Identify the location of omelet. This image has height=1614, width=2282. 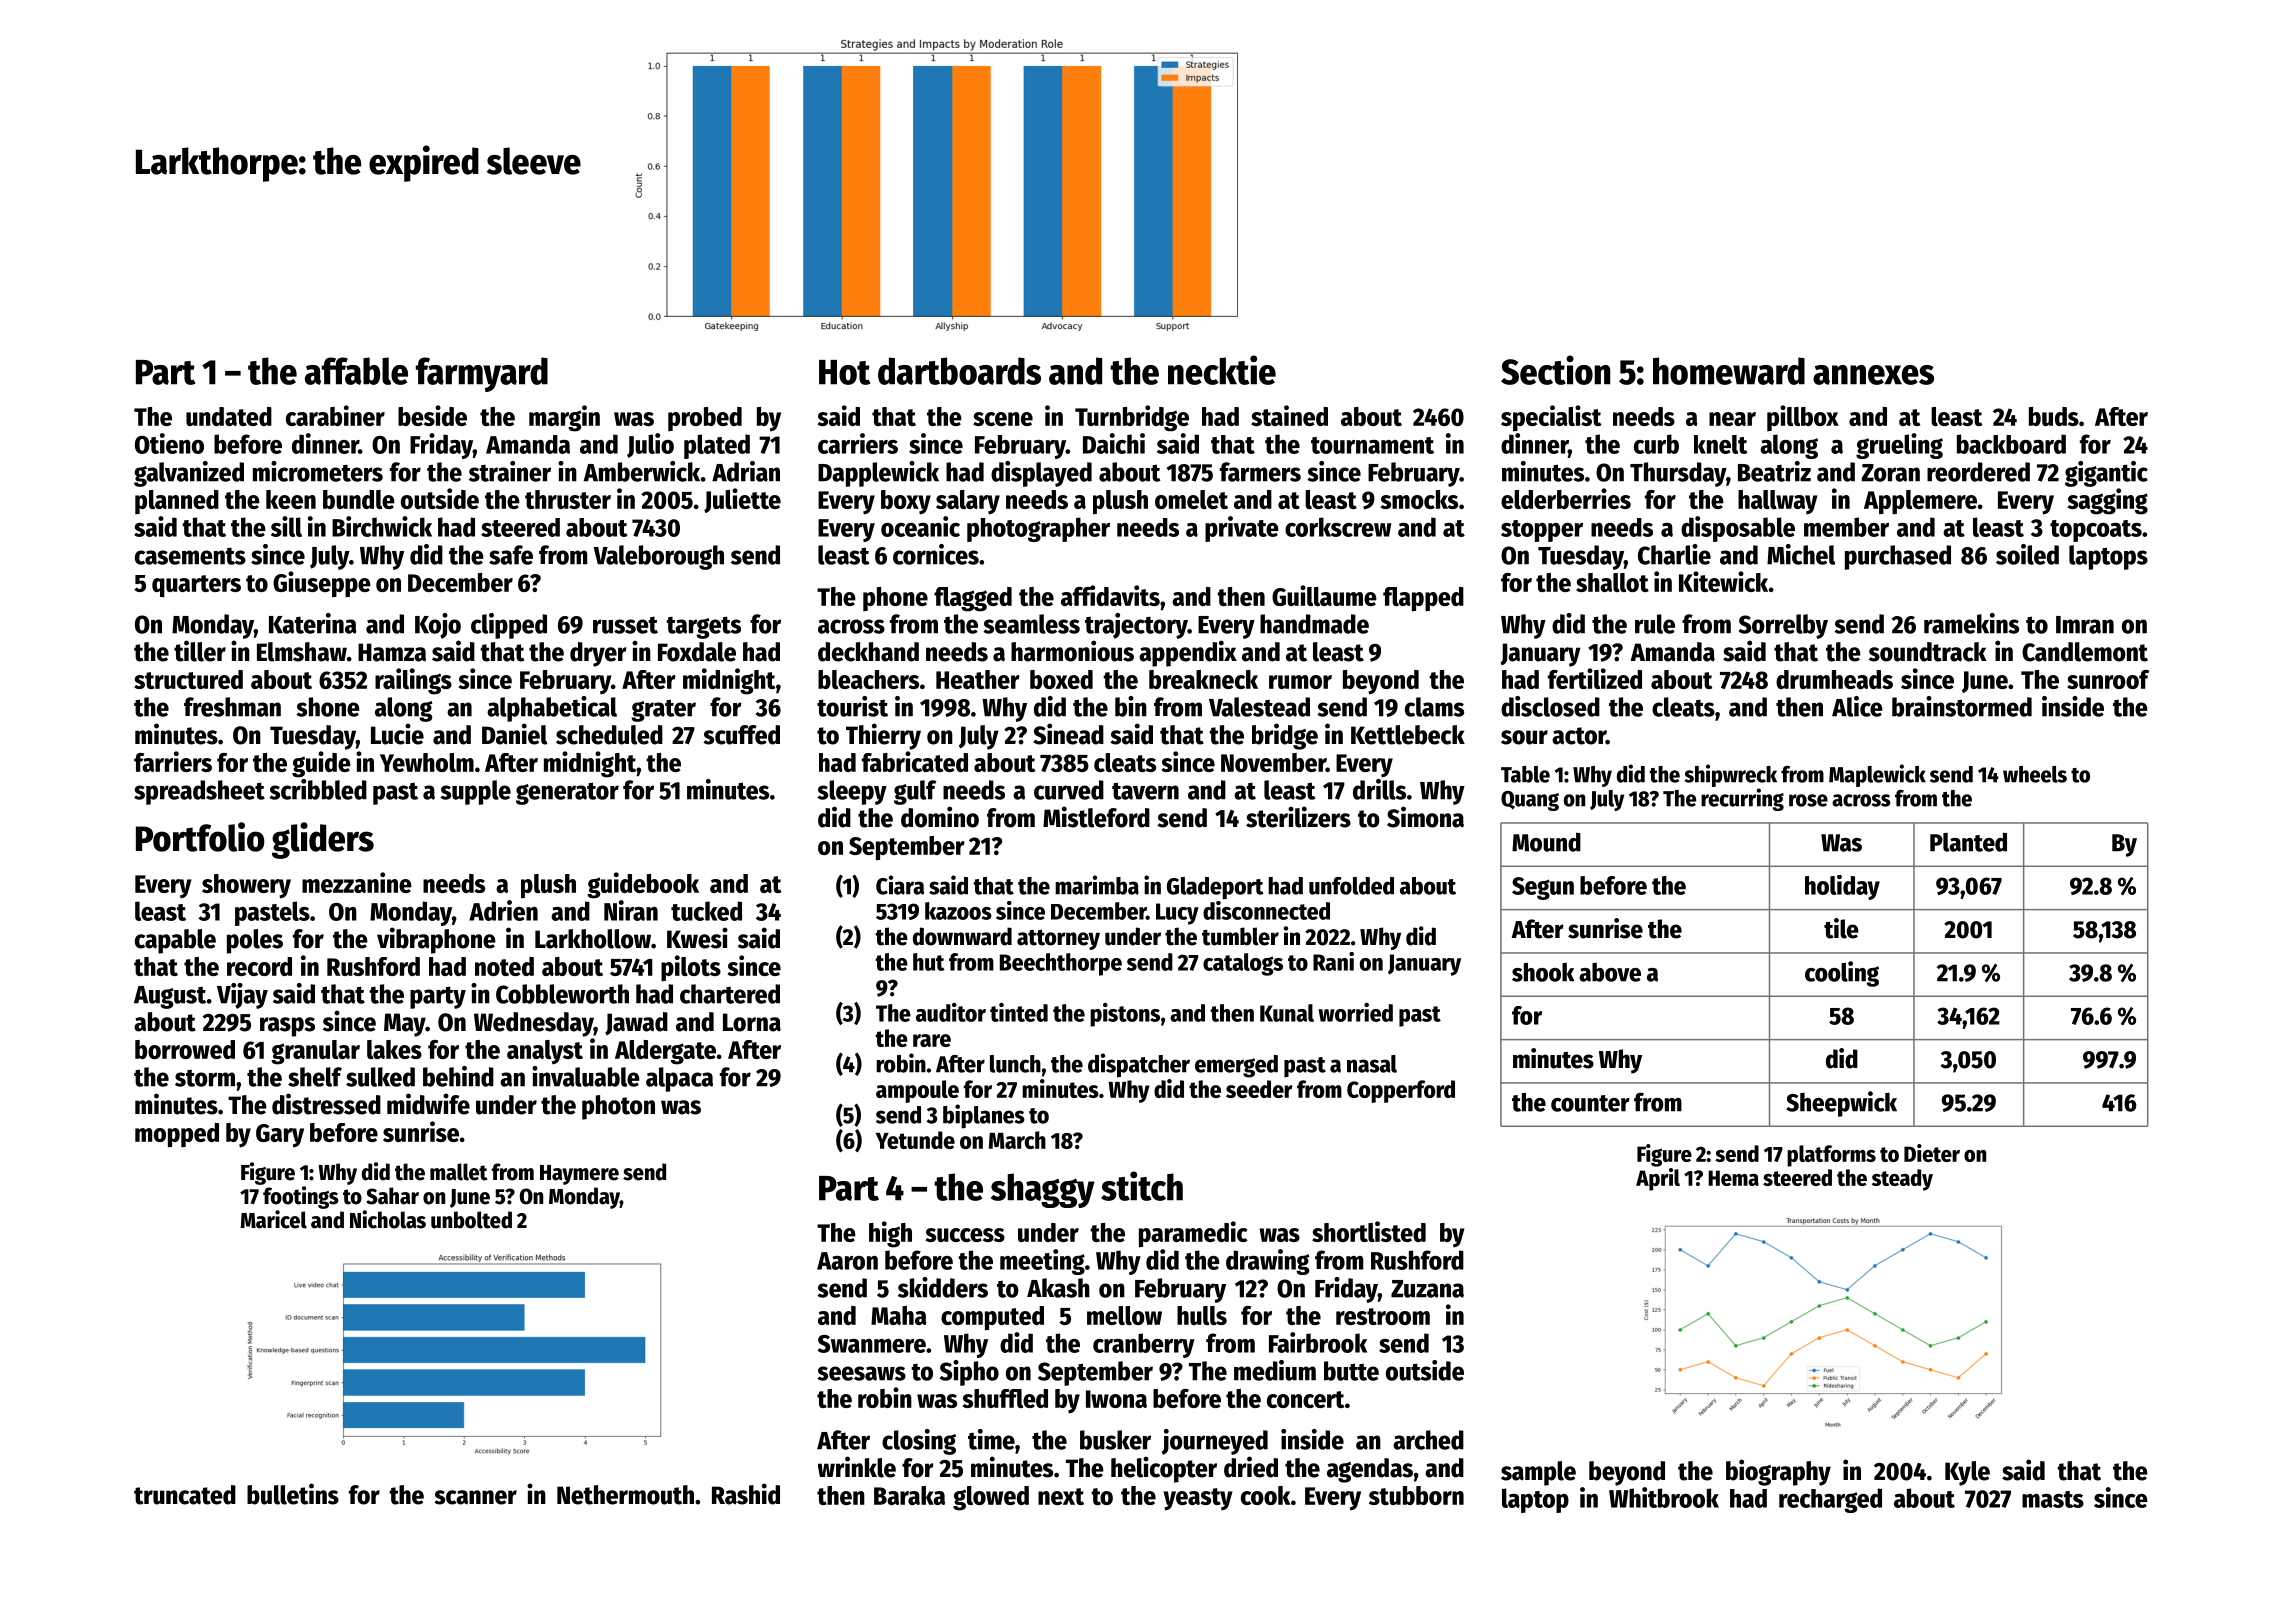
(1191, 499).
